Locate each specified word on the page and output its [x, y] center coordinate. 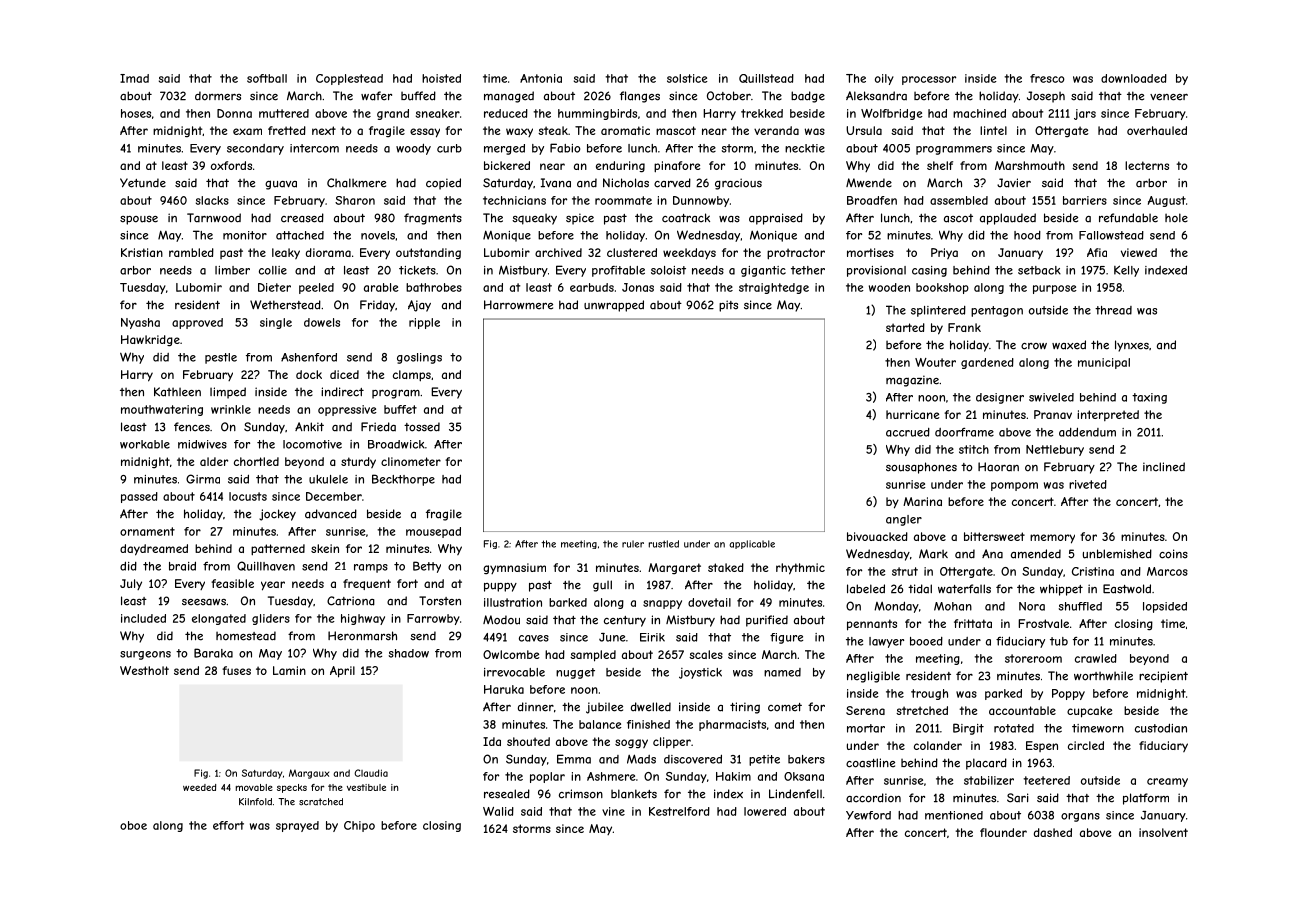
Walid [498, 811]
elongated [219, 619]
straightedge [774, 288]
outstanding [428, 253]
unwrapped [614, 306]
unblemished [1117, 554]
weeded [199, 787]
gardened [987, 363]
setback [1039, 270]
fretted [287, 130]
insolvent [1163, 832]
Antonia [541, 78]
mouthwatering [162, 410]
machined [979, 113]
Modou [501, 620]
